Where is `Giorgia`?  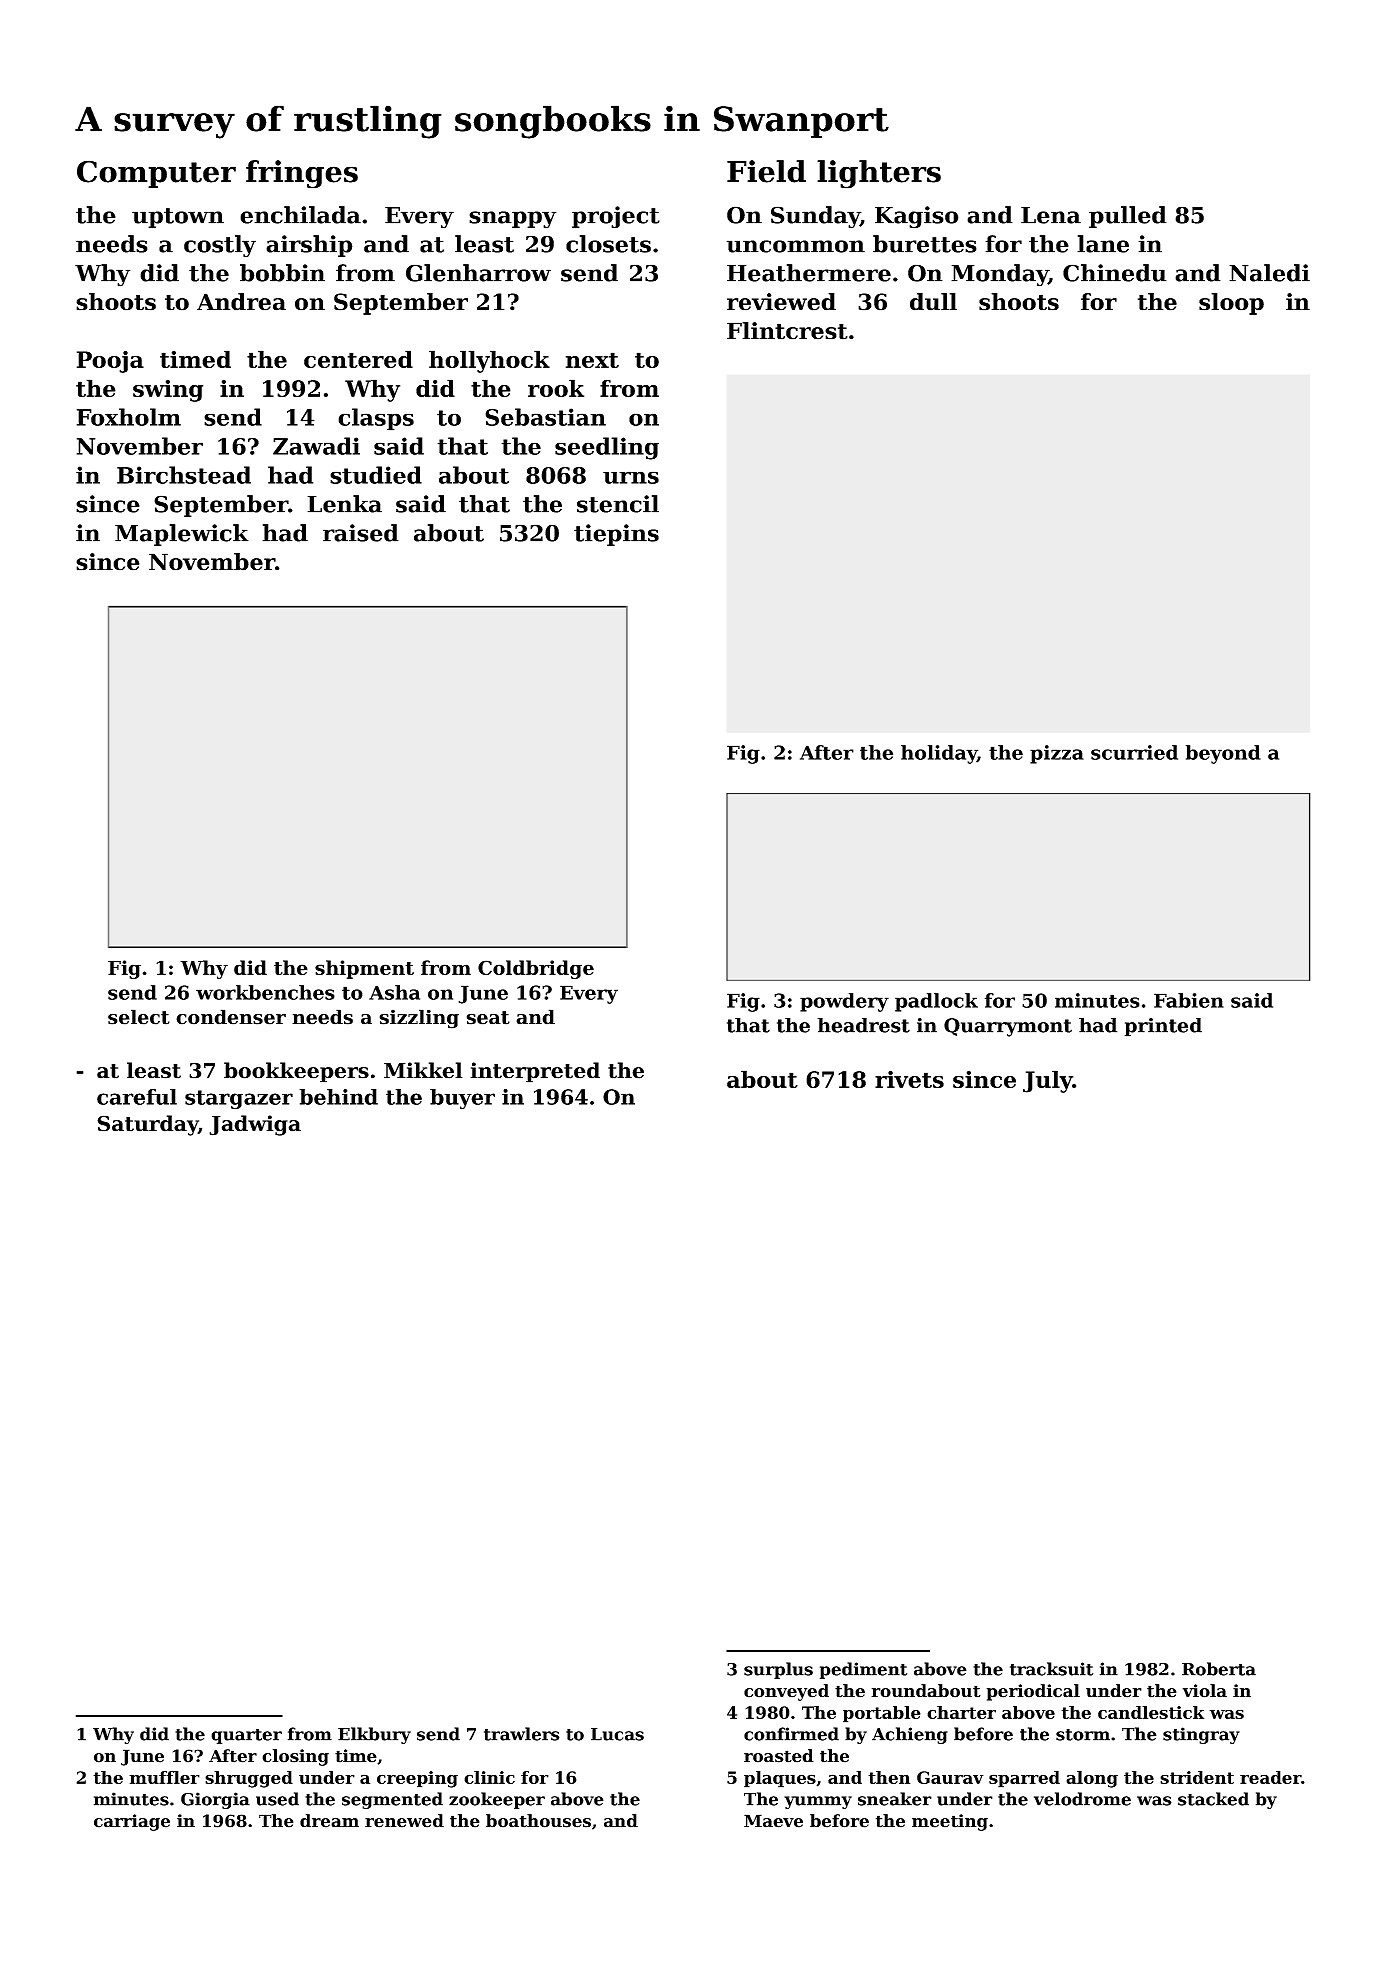
Giorgia is located at coordinates (215, 1800).
